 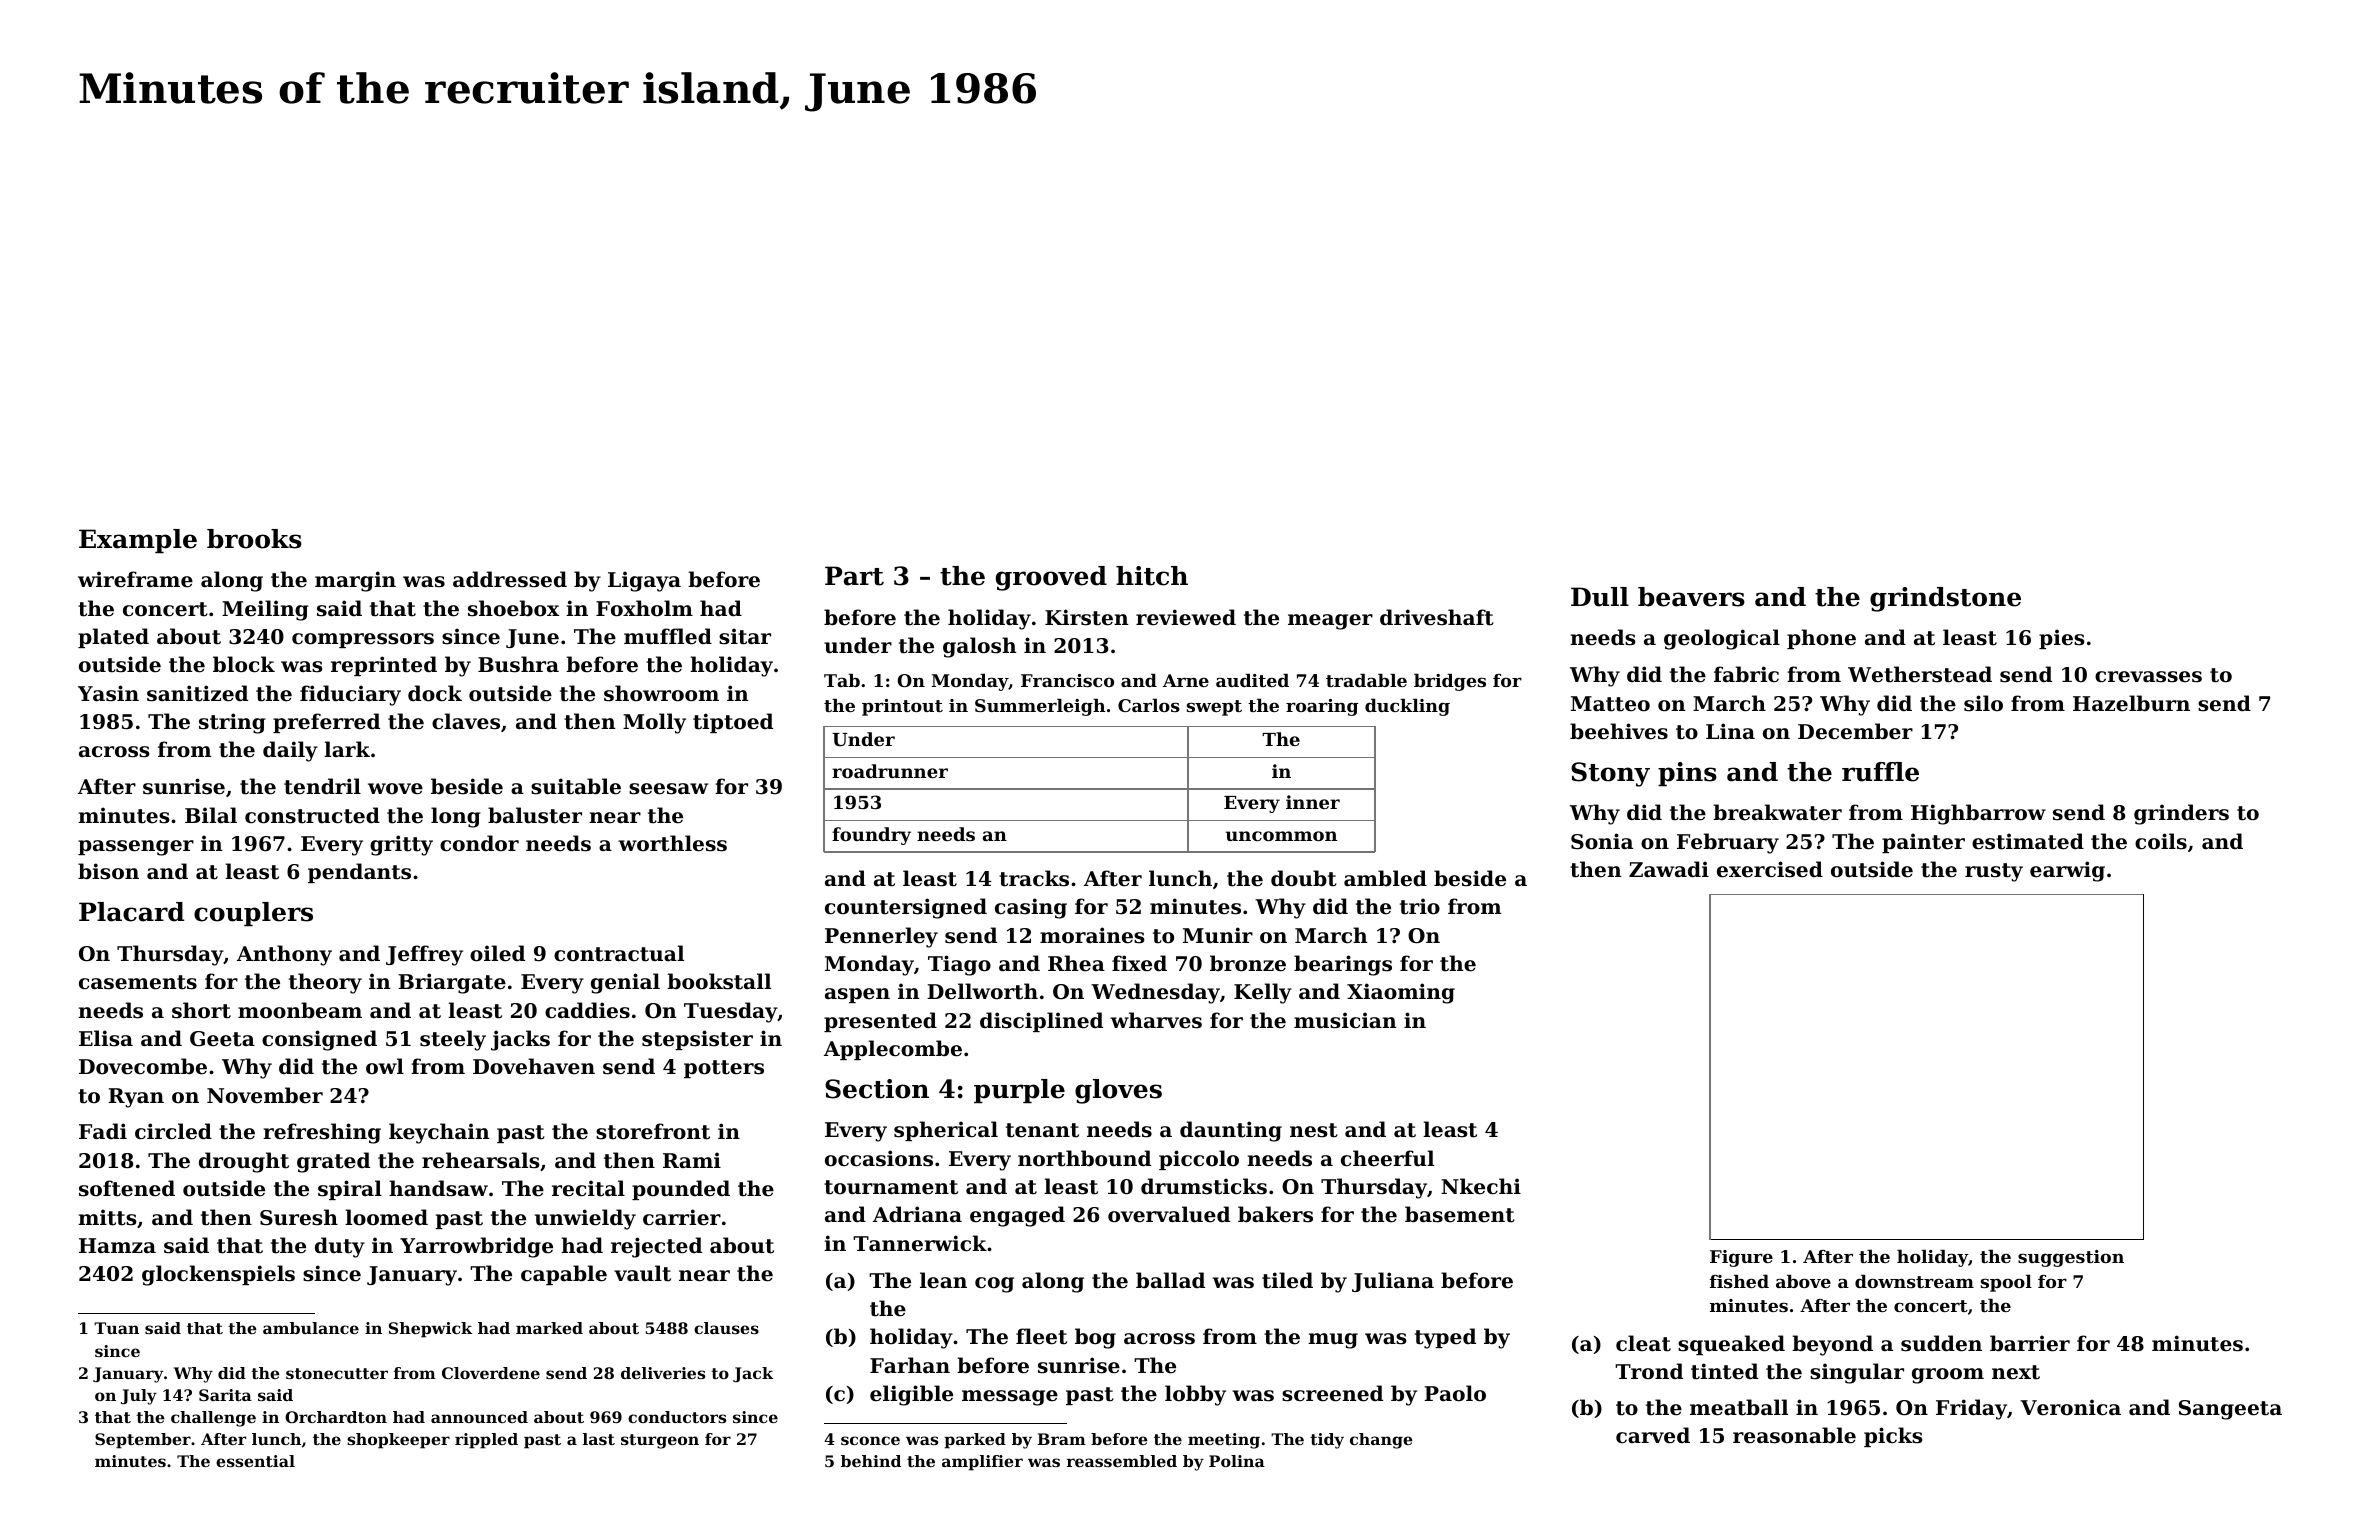 What do you see at coordinates (1691, 597) in the page?
I see `beavers` at bounding box center [1691, 597].
